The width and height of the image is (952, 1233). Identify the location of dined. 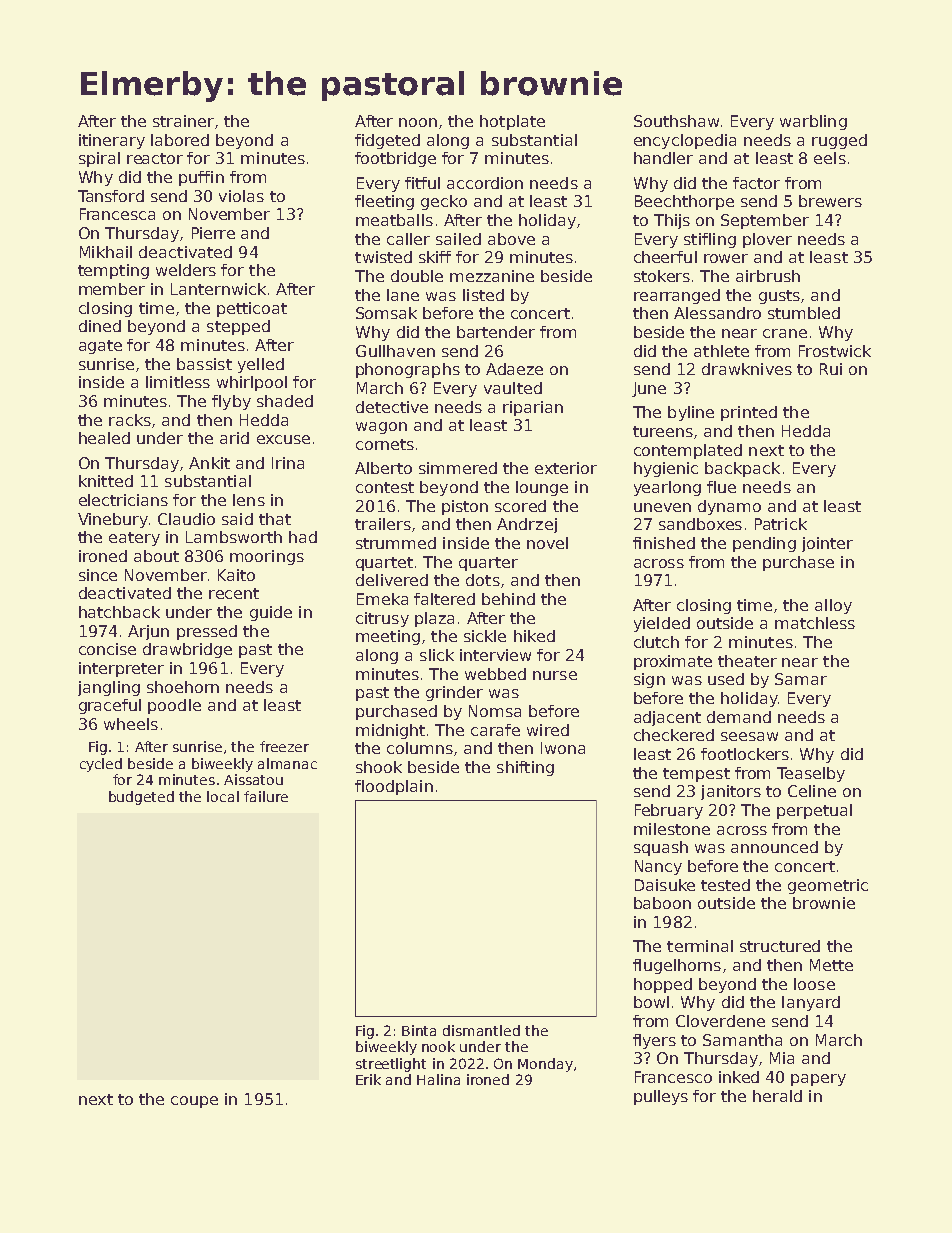
(100, 326).
